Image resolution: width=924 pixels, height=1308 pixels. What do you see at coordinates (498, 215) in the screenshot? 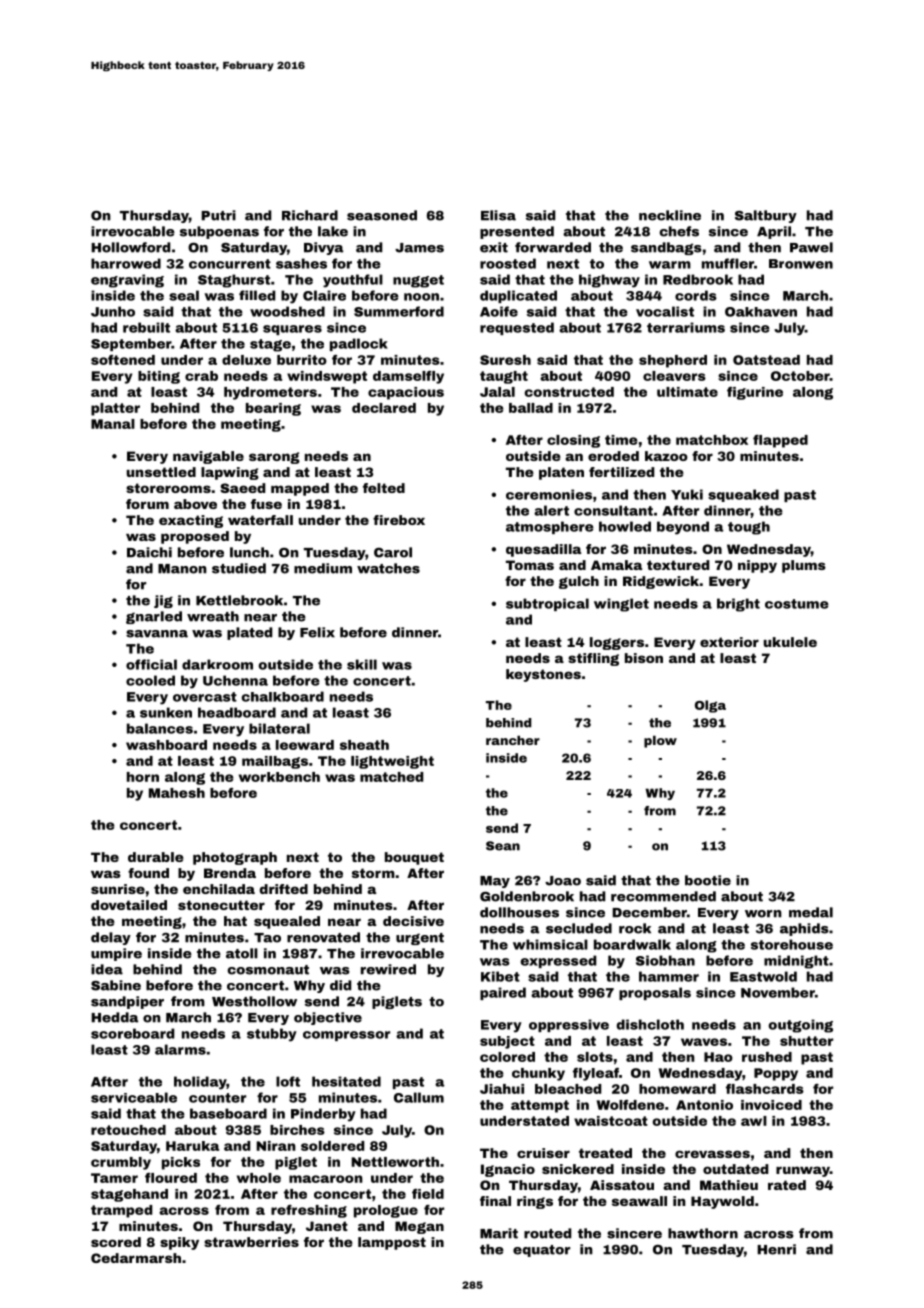
I see `Elisa` at bounding box center [498, 215].
